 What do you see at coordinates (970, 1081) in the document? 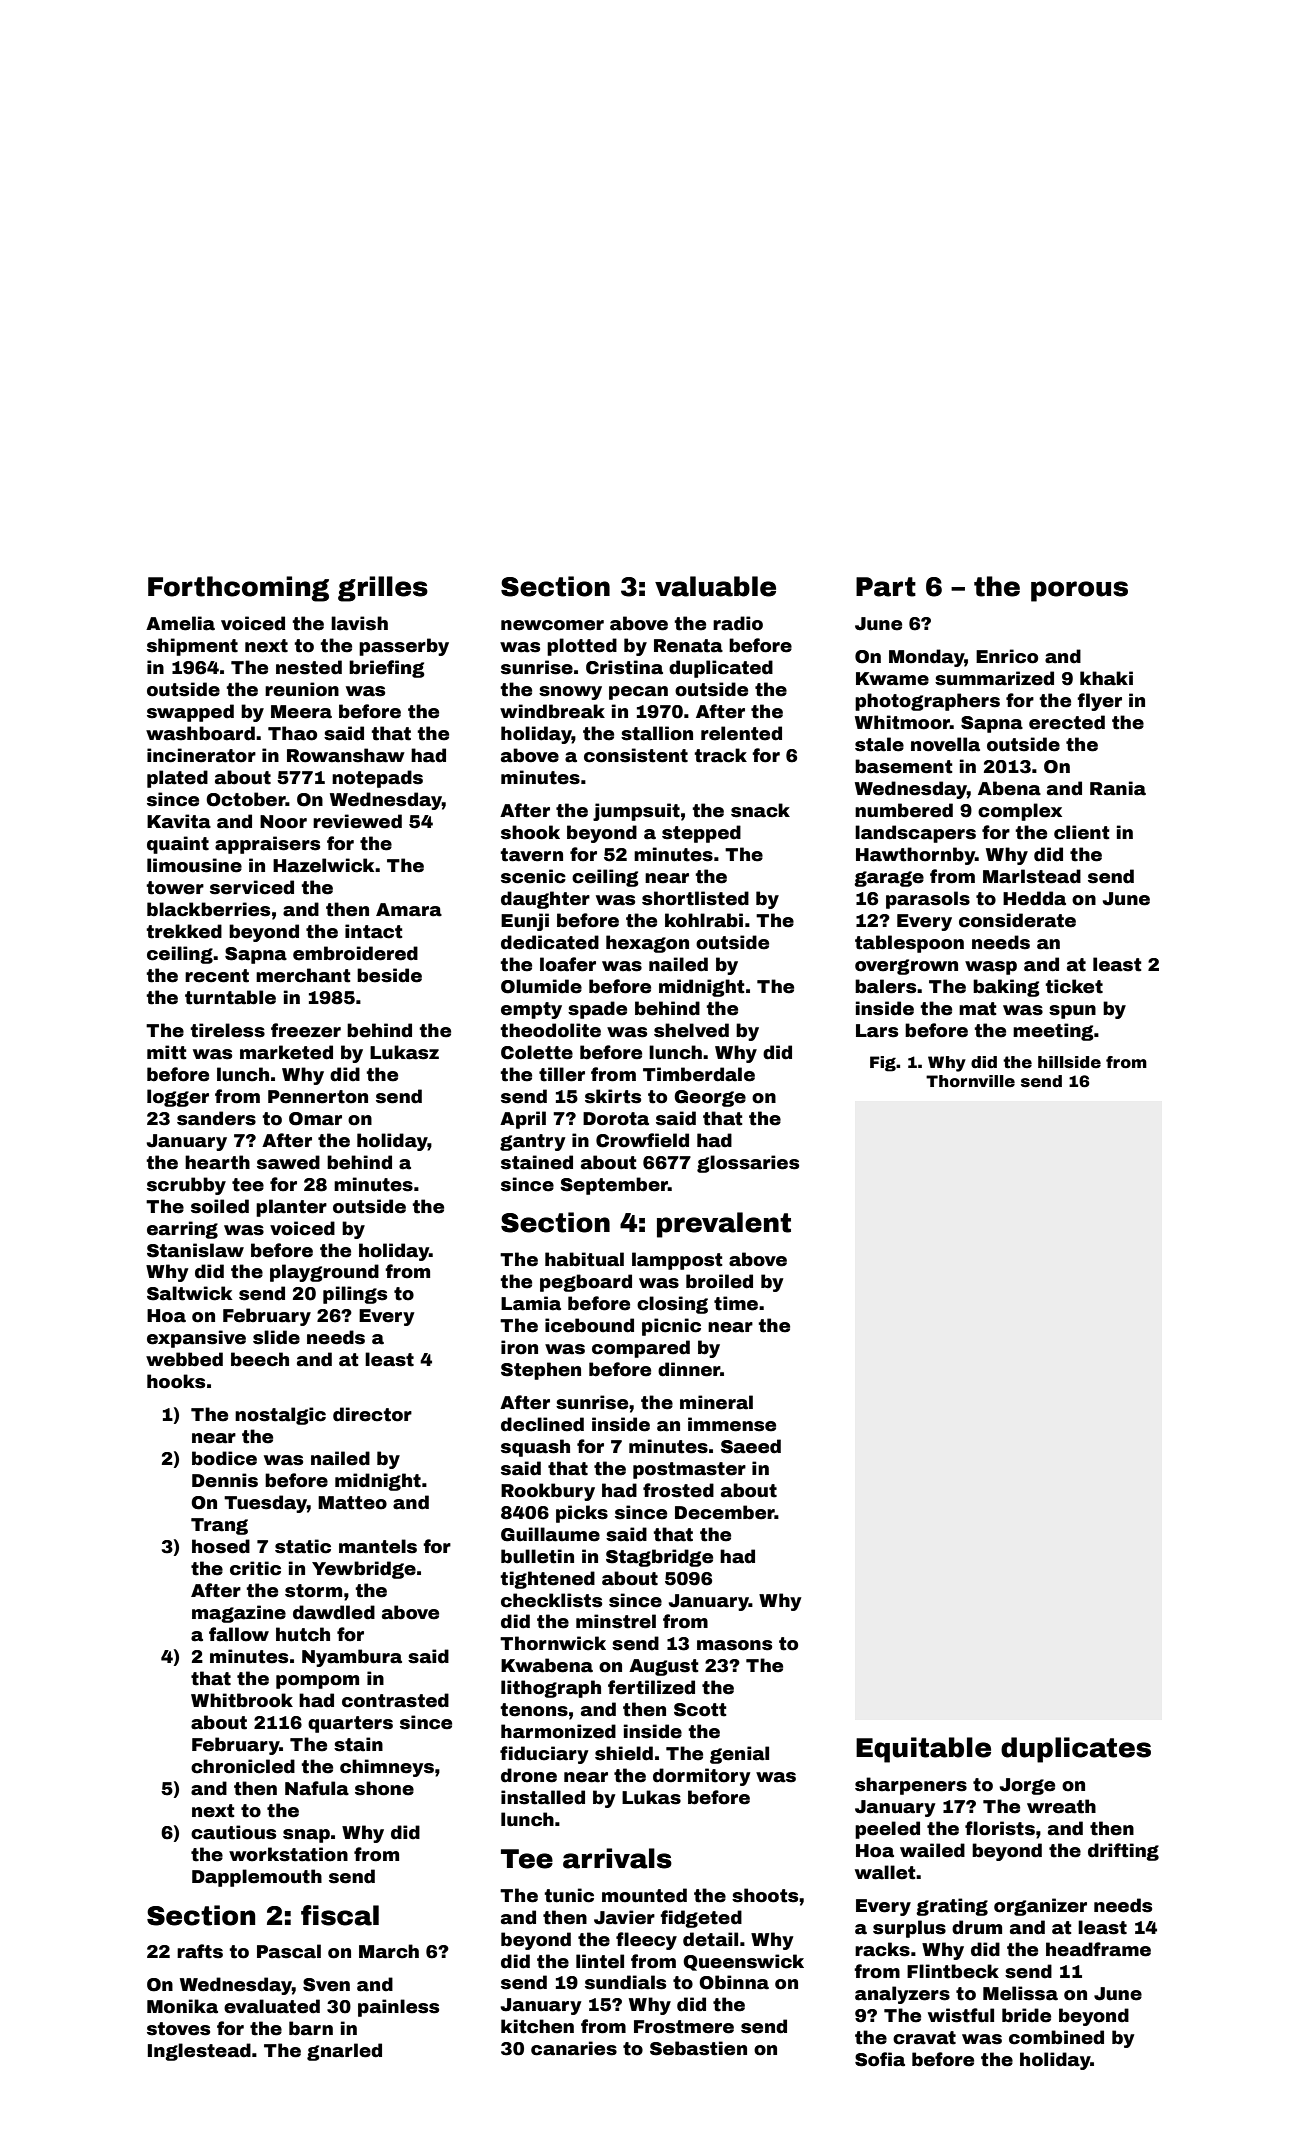
I see `Thornville` at bounding box center [970, 1081].
